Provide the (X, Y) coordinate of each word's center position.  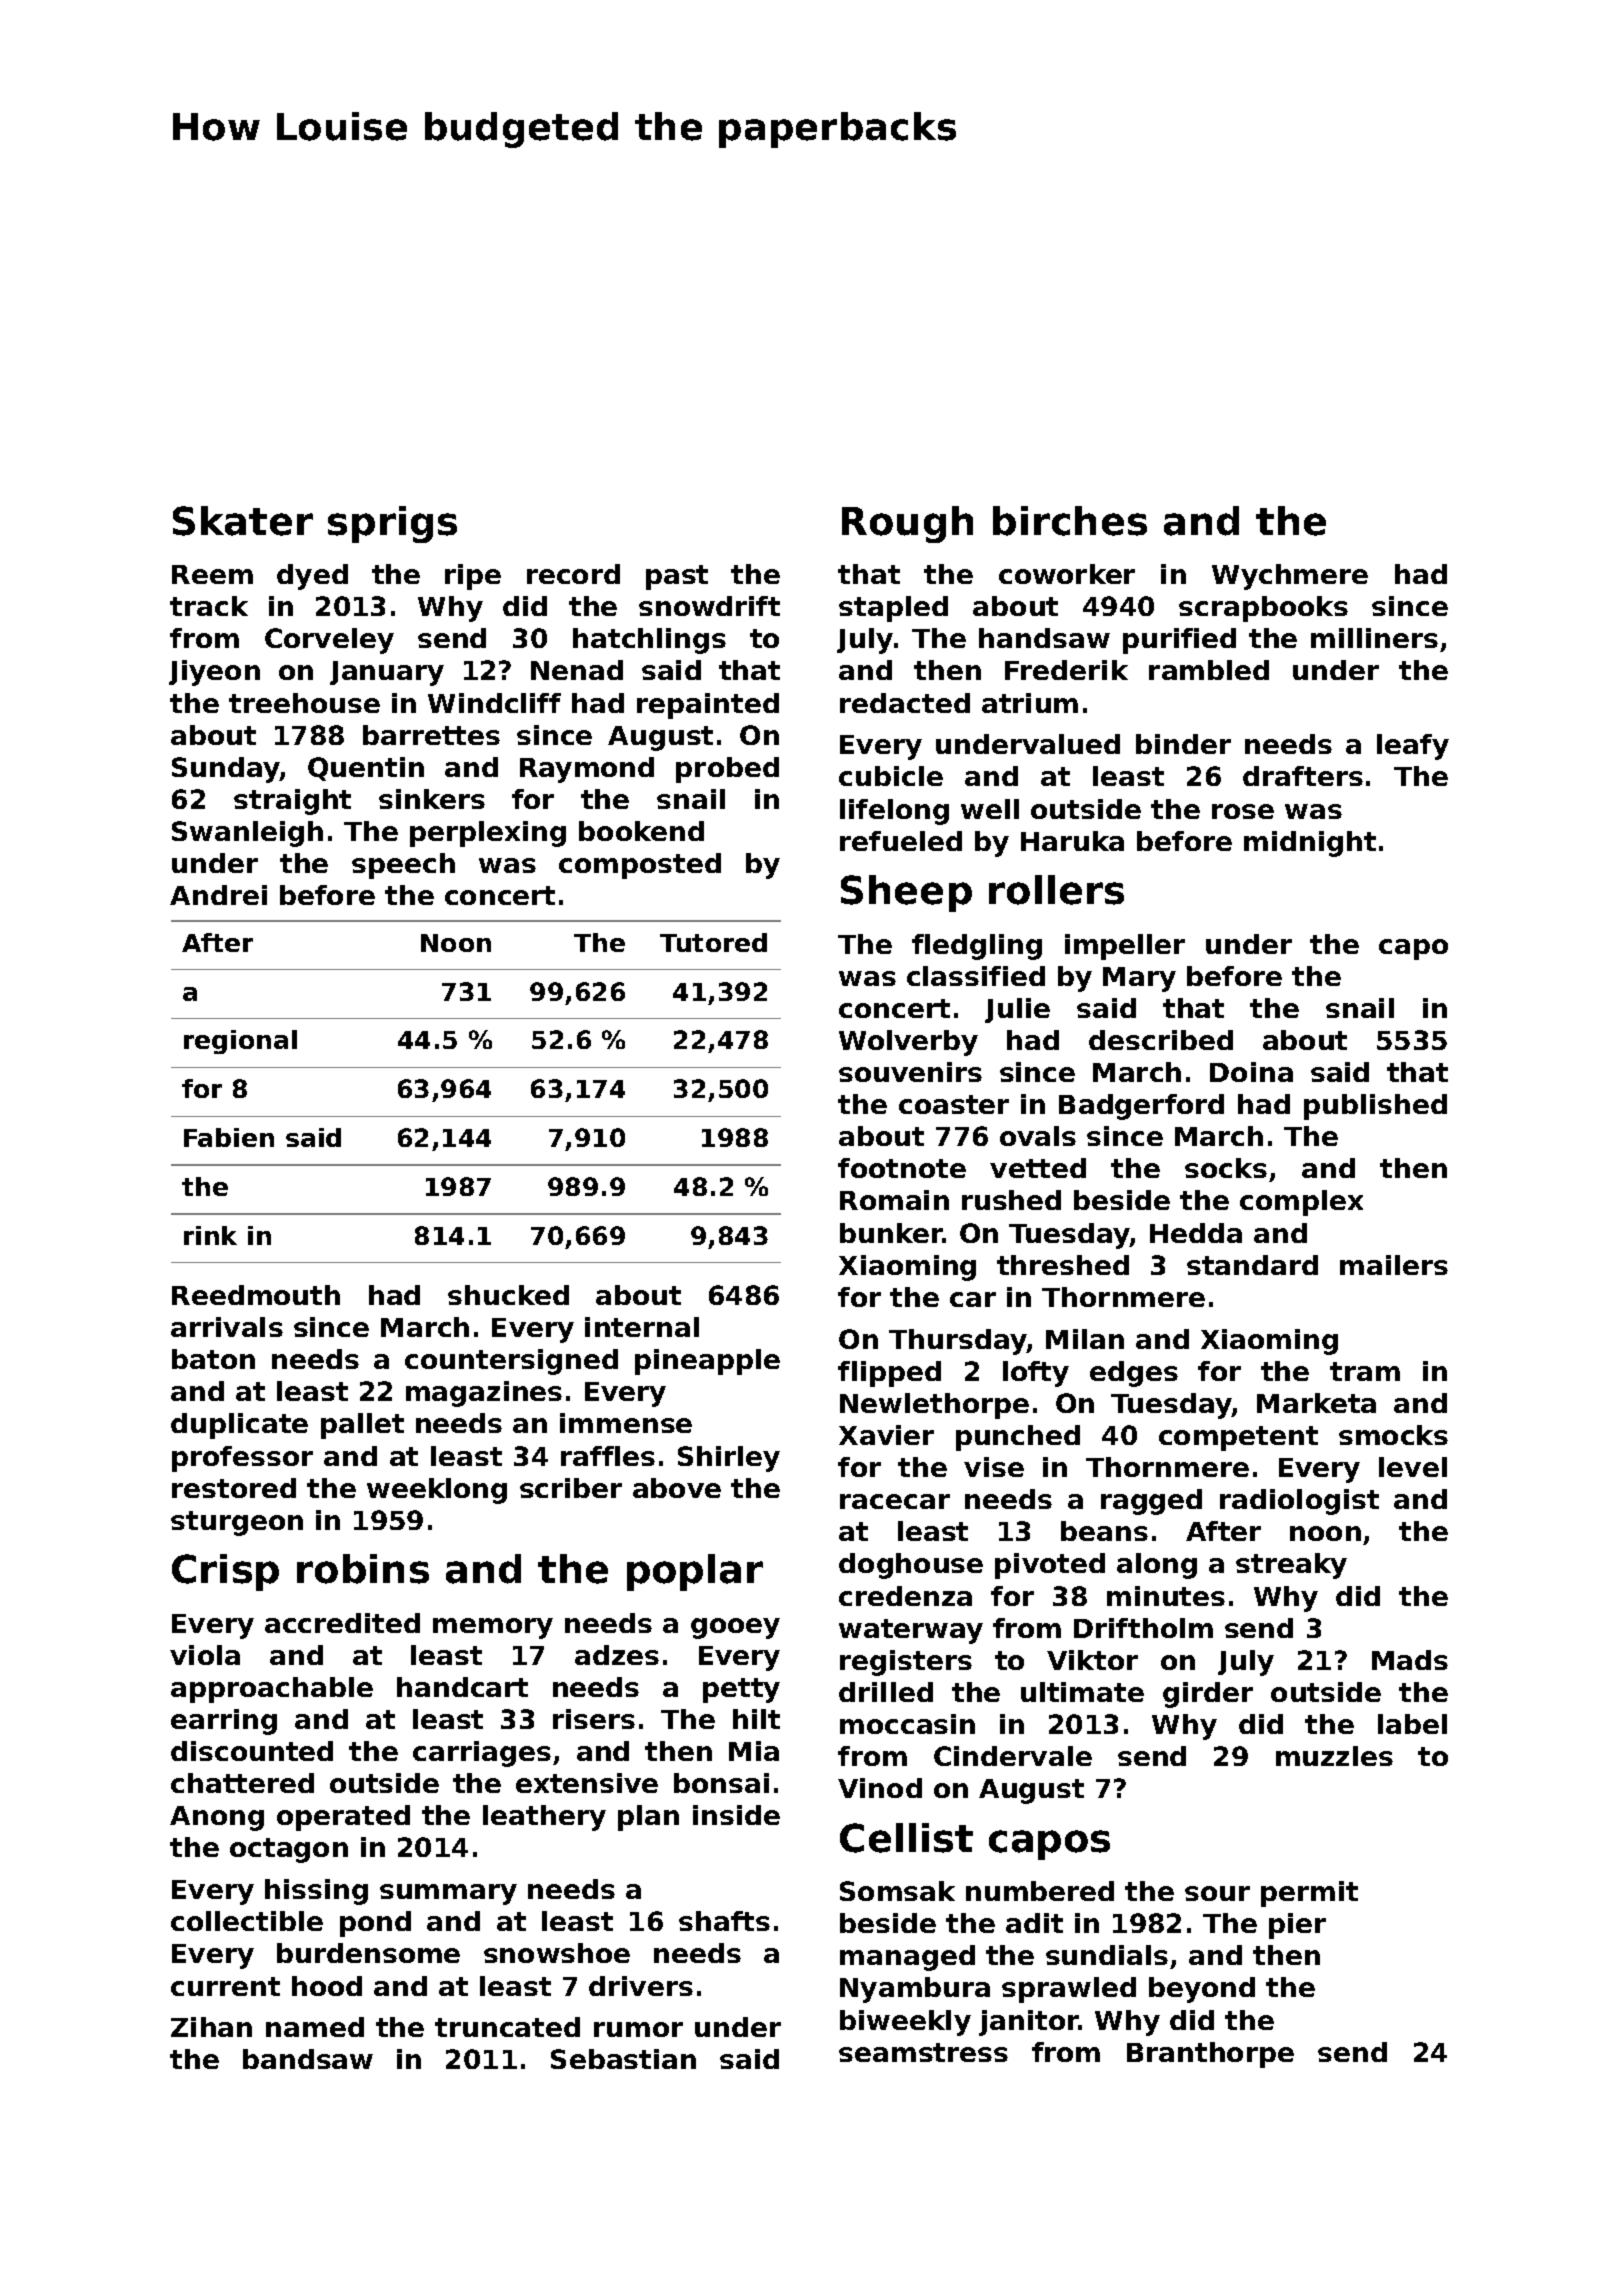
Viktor (1092, 1660)
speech (403, 866)
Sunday (226, 770)
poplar (695, 1572)
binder (1183, 744)
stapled (893, 609)
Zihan (211, 2027)
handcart (462, 1687)
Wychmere (1290, 577)
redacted (905, 703)
